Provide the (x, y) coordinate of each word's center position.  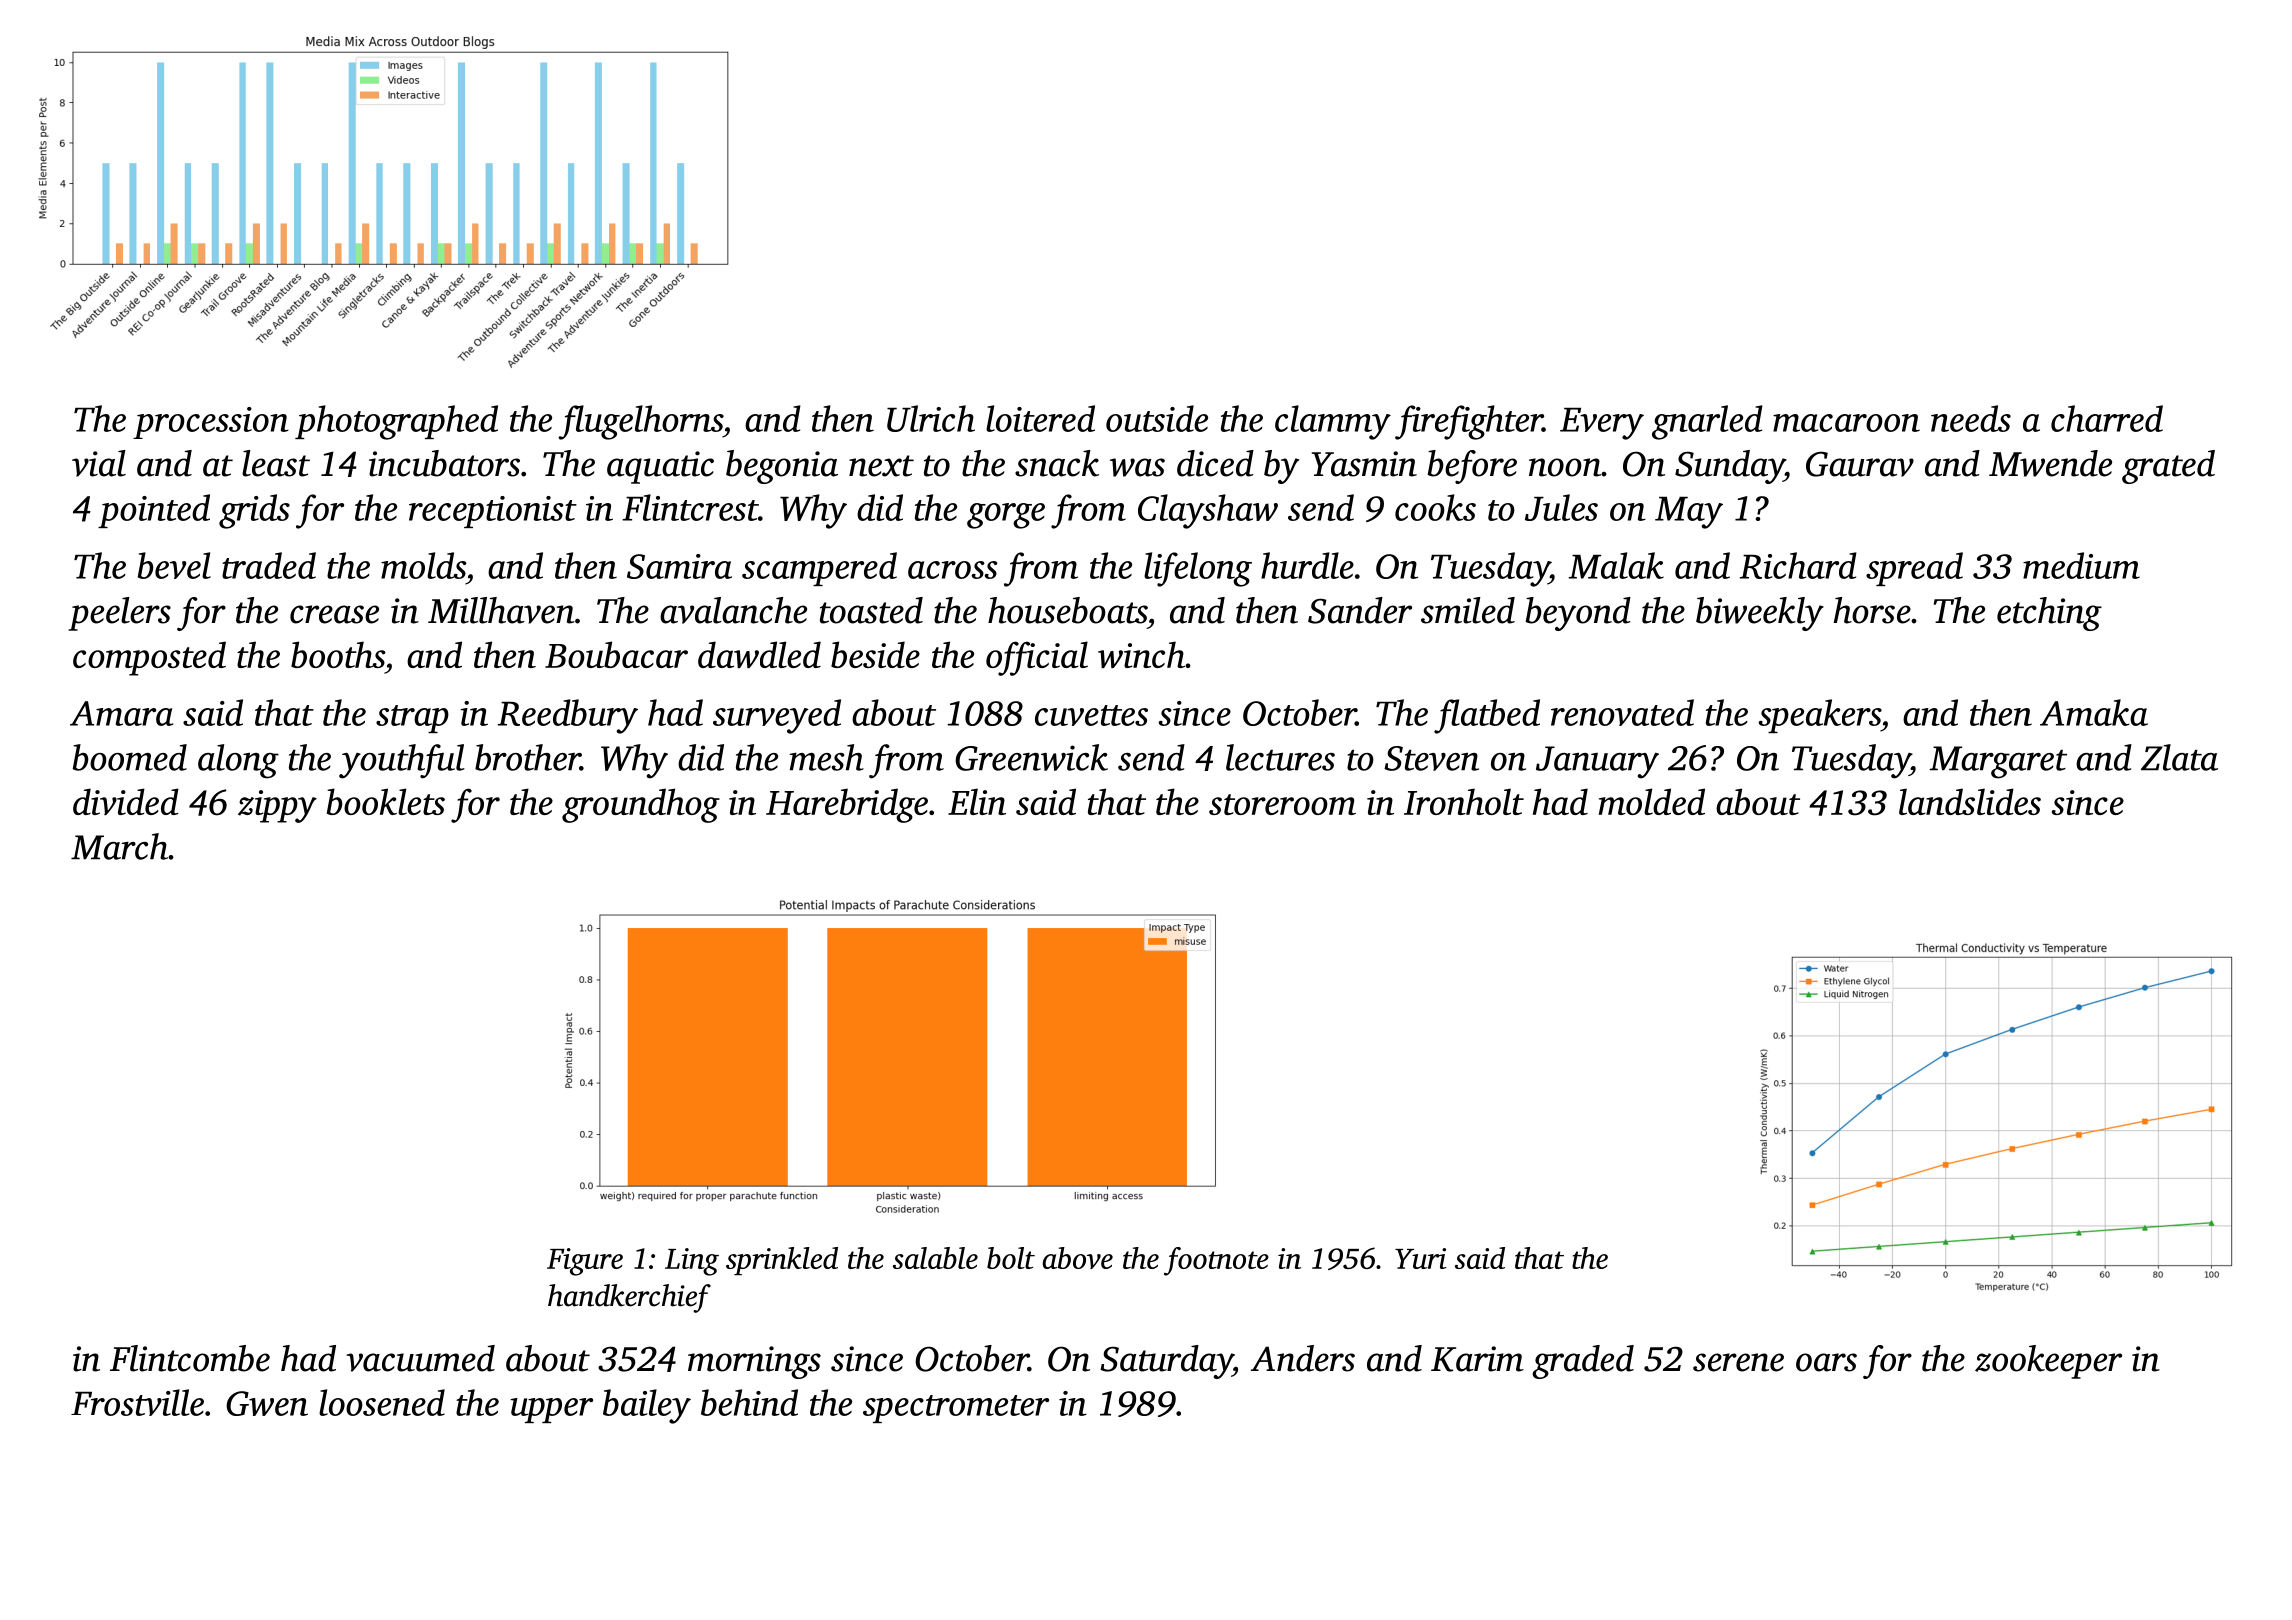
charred (2107, 418)
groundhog (641, 805)
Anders (1303, 1358)
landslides (1970, 801)
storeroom (1282, 804)
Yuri (1421, 1258)
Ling (692, 1262)
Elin (977, 801)
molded (1652, 801)
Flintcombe (190, 1358)
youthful (402, 761)
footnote (1216, 1261)
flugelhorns (640, 422)
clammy (1333, 422)
